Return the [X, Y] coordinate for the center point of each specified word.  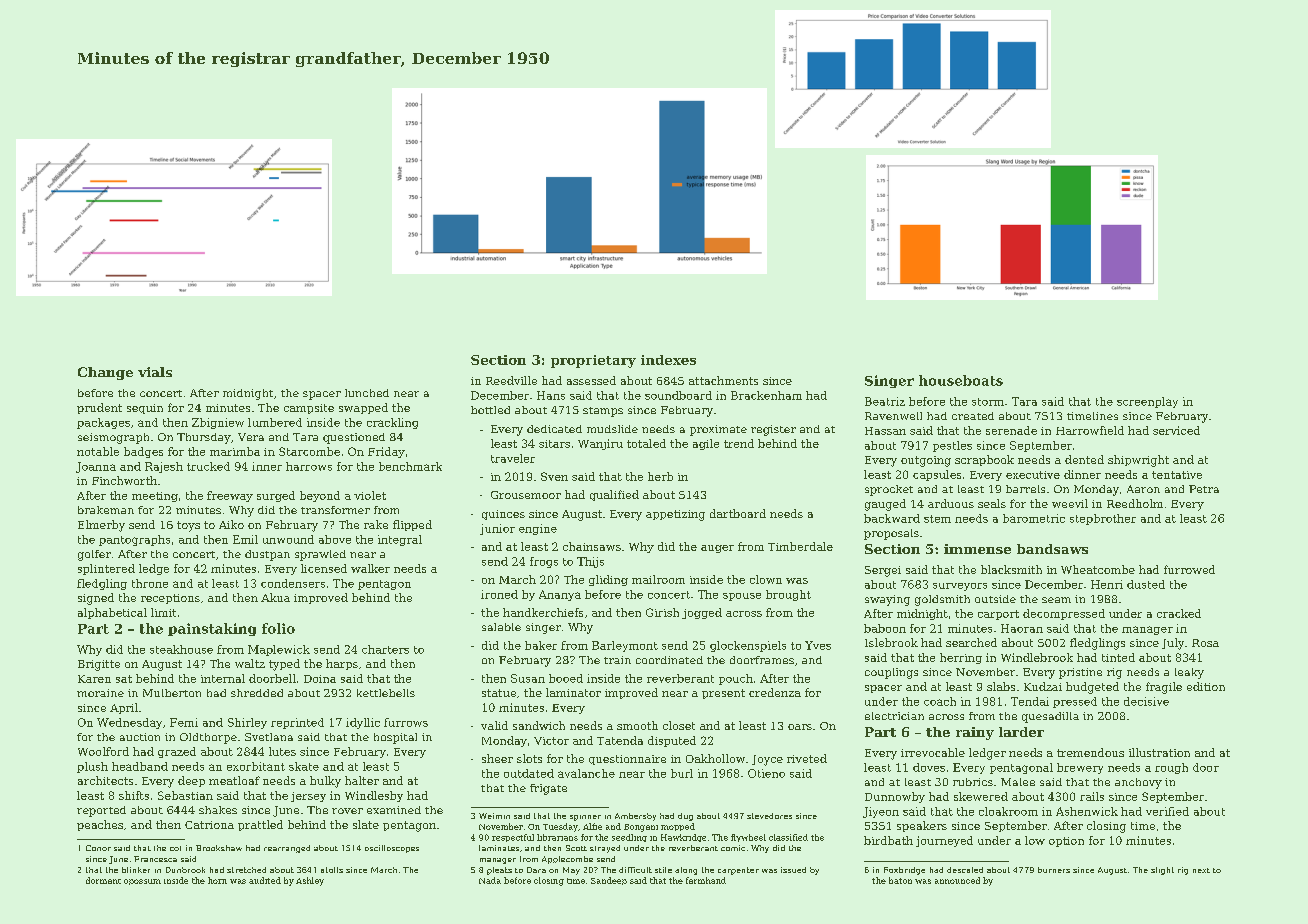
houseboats [961, 380]
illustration [1159, 752]
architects [105, 780]
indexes [668, 360]
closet [679, 725]
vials [155, 372]
